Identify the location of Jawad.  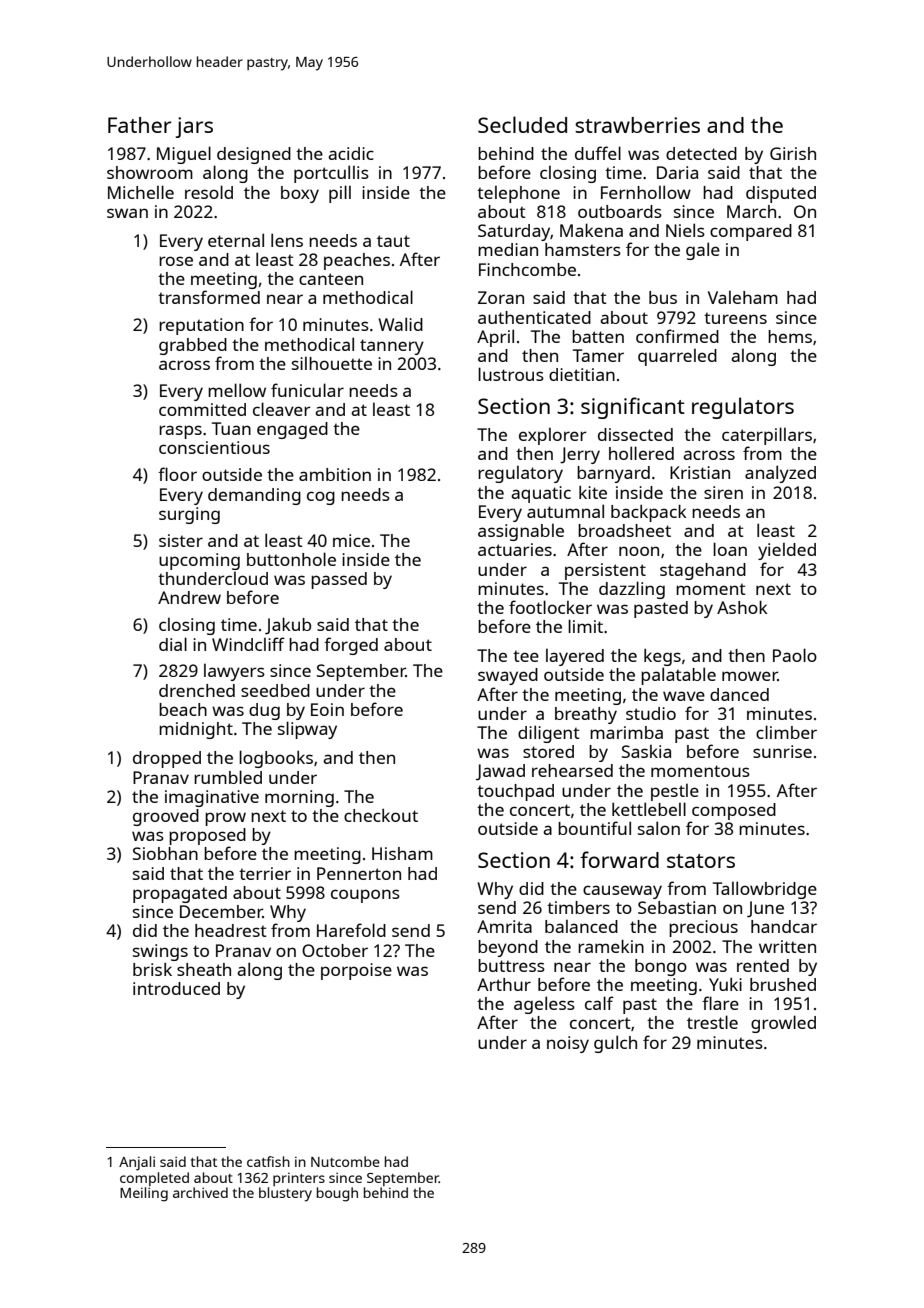
(500, 772).
